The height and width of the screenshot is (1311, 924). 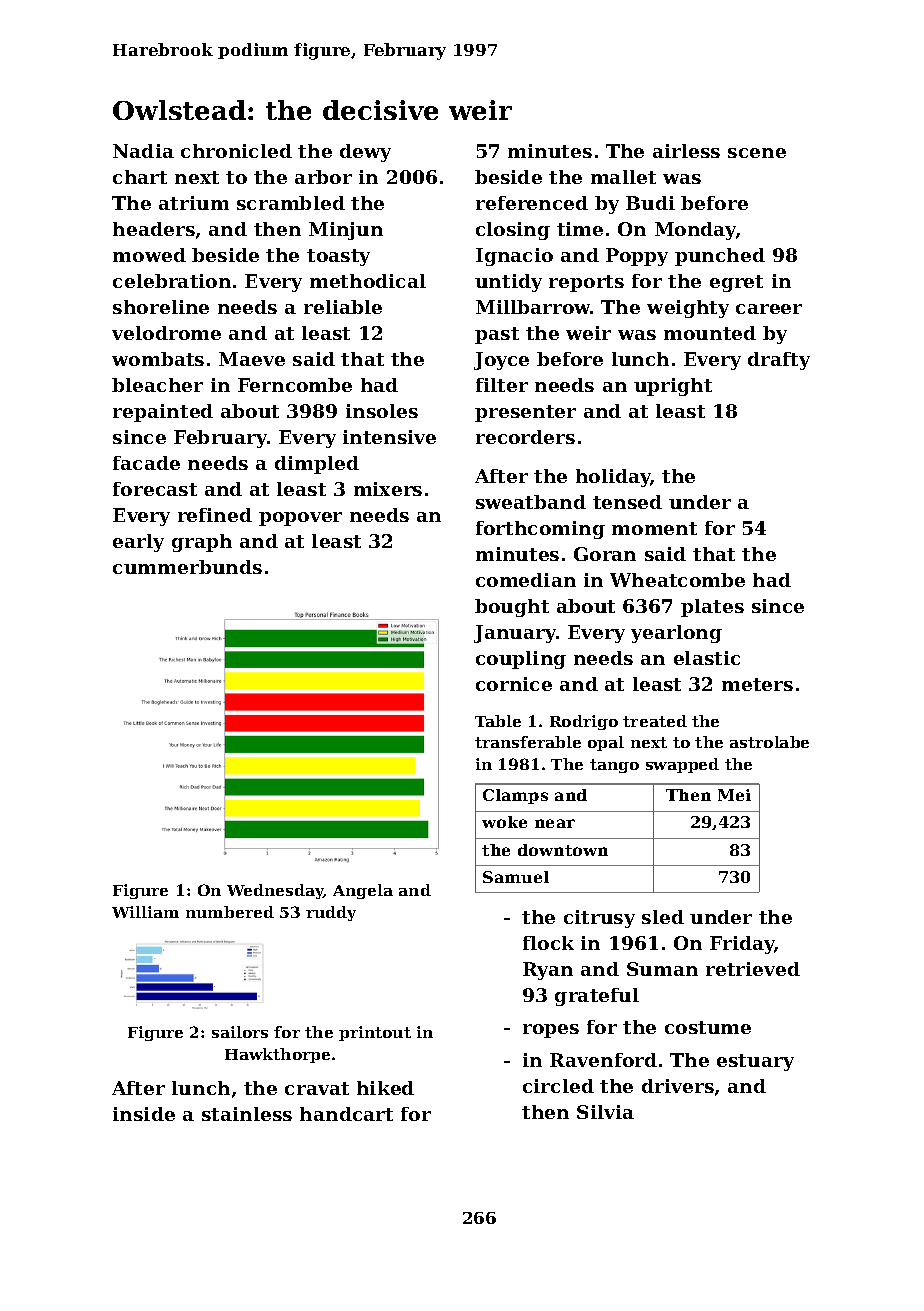 What do you see at coordinates (172, 281) in the screenshot?
I see `celebration` at bounding box center [172, 281].
